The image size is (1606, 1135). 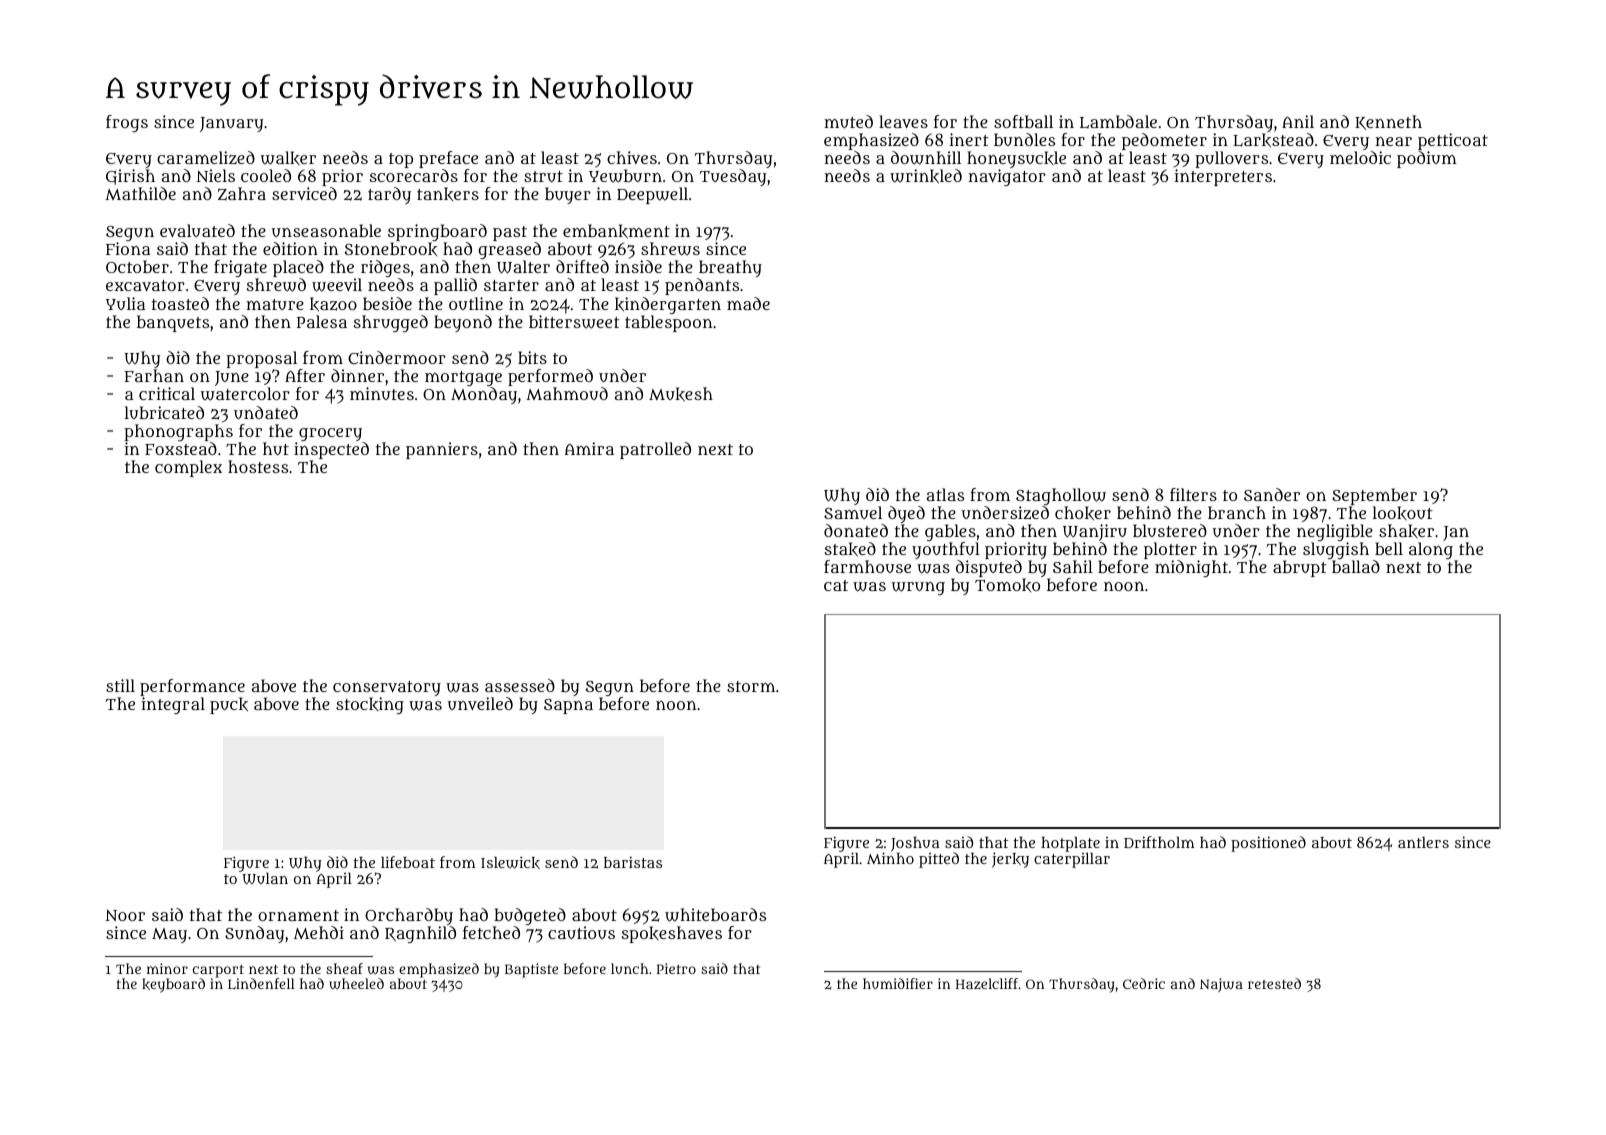 I want to click on January, so click(x=231, y=124).
